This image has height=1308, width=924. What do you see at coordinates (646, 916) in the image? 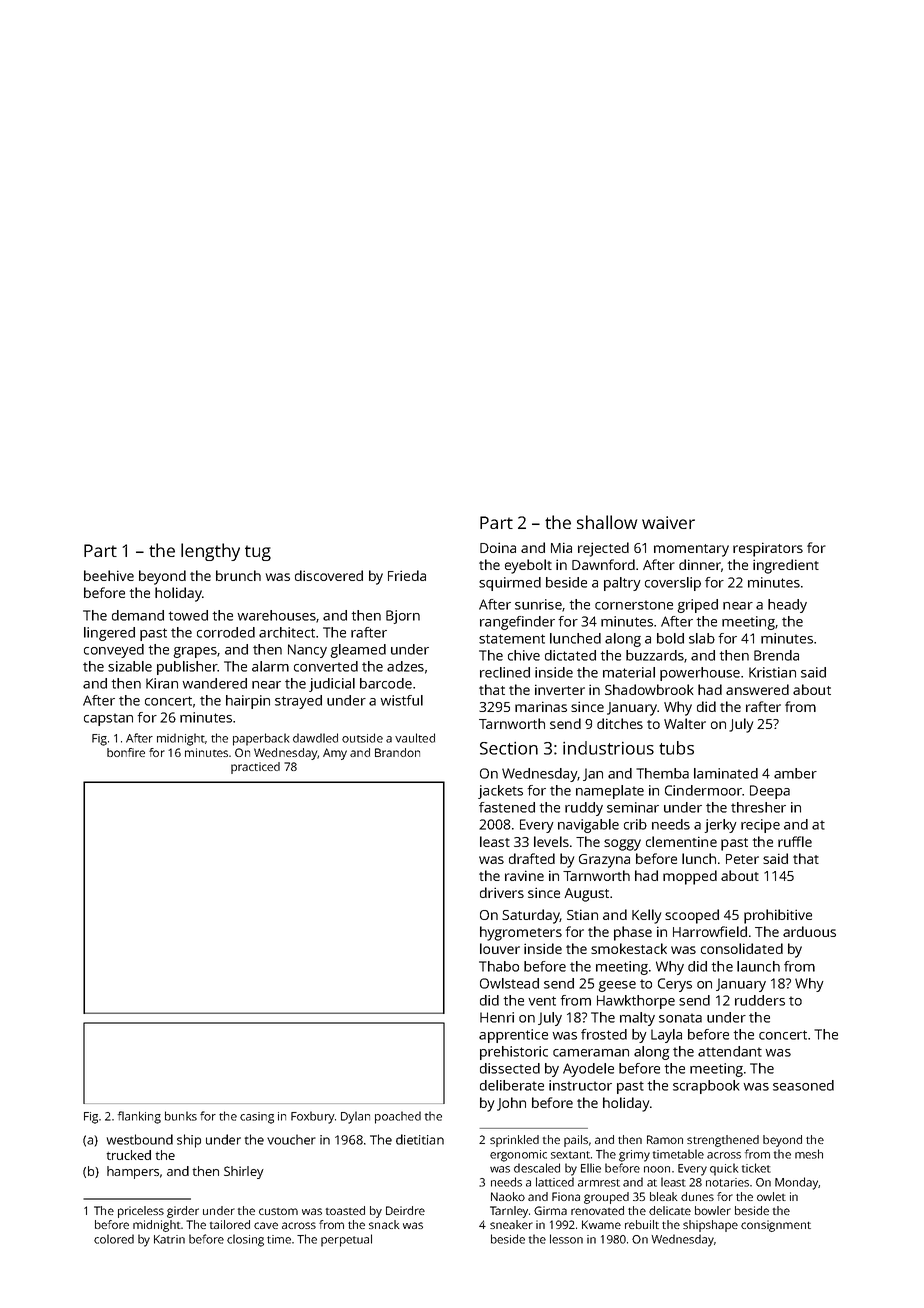
I see `Kelly` at bounding box center [646, 916].
